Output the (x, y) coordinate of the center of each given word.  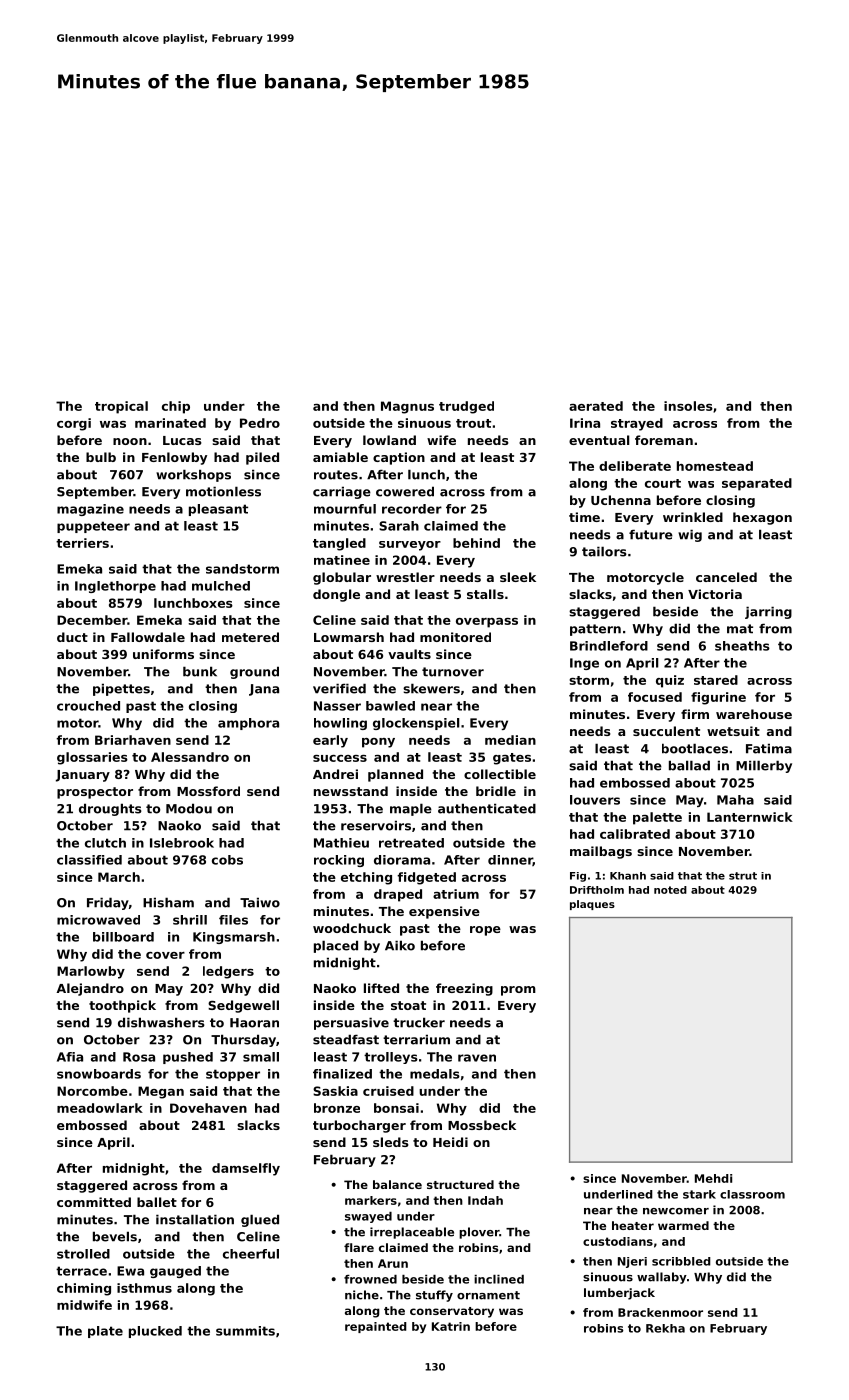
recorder (412, 509)
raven (477, 1058)
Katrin (451, 1326)
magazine (90, 510)
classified (89, 860)
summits (245, 1331)
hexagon (762, 518)
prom (518, 991)
